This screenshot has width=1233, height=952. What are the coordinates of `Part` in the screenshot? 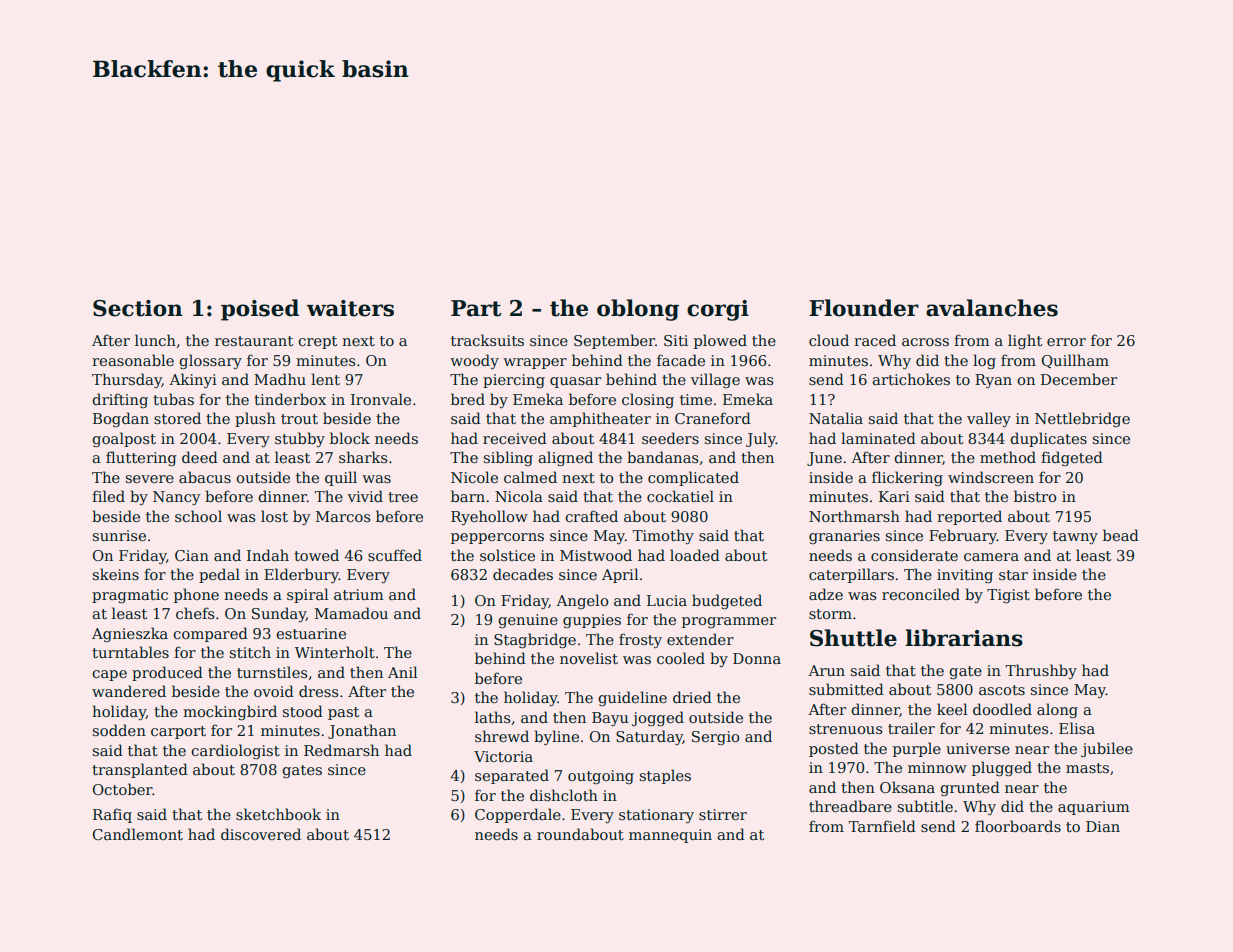 It's located at (476, 308).
